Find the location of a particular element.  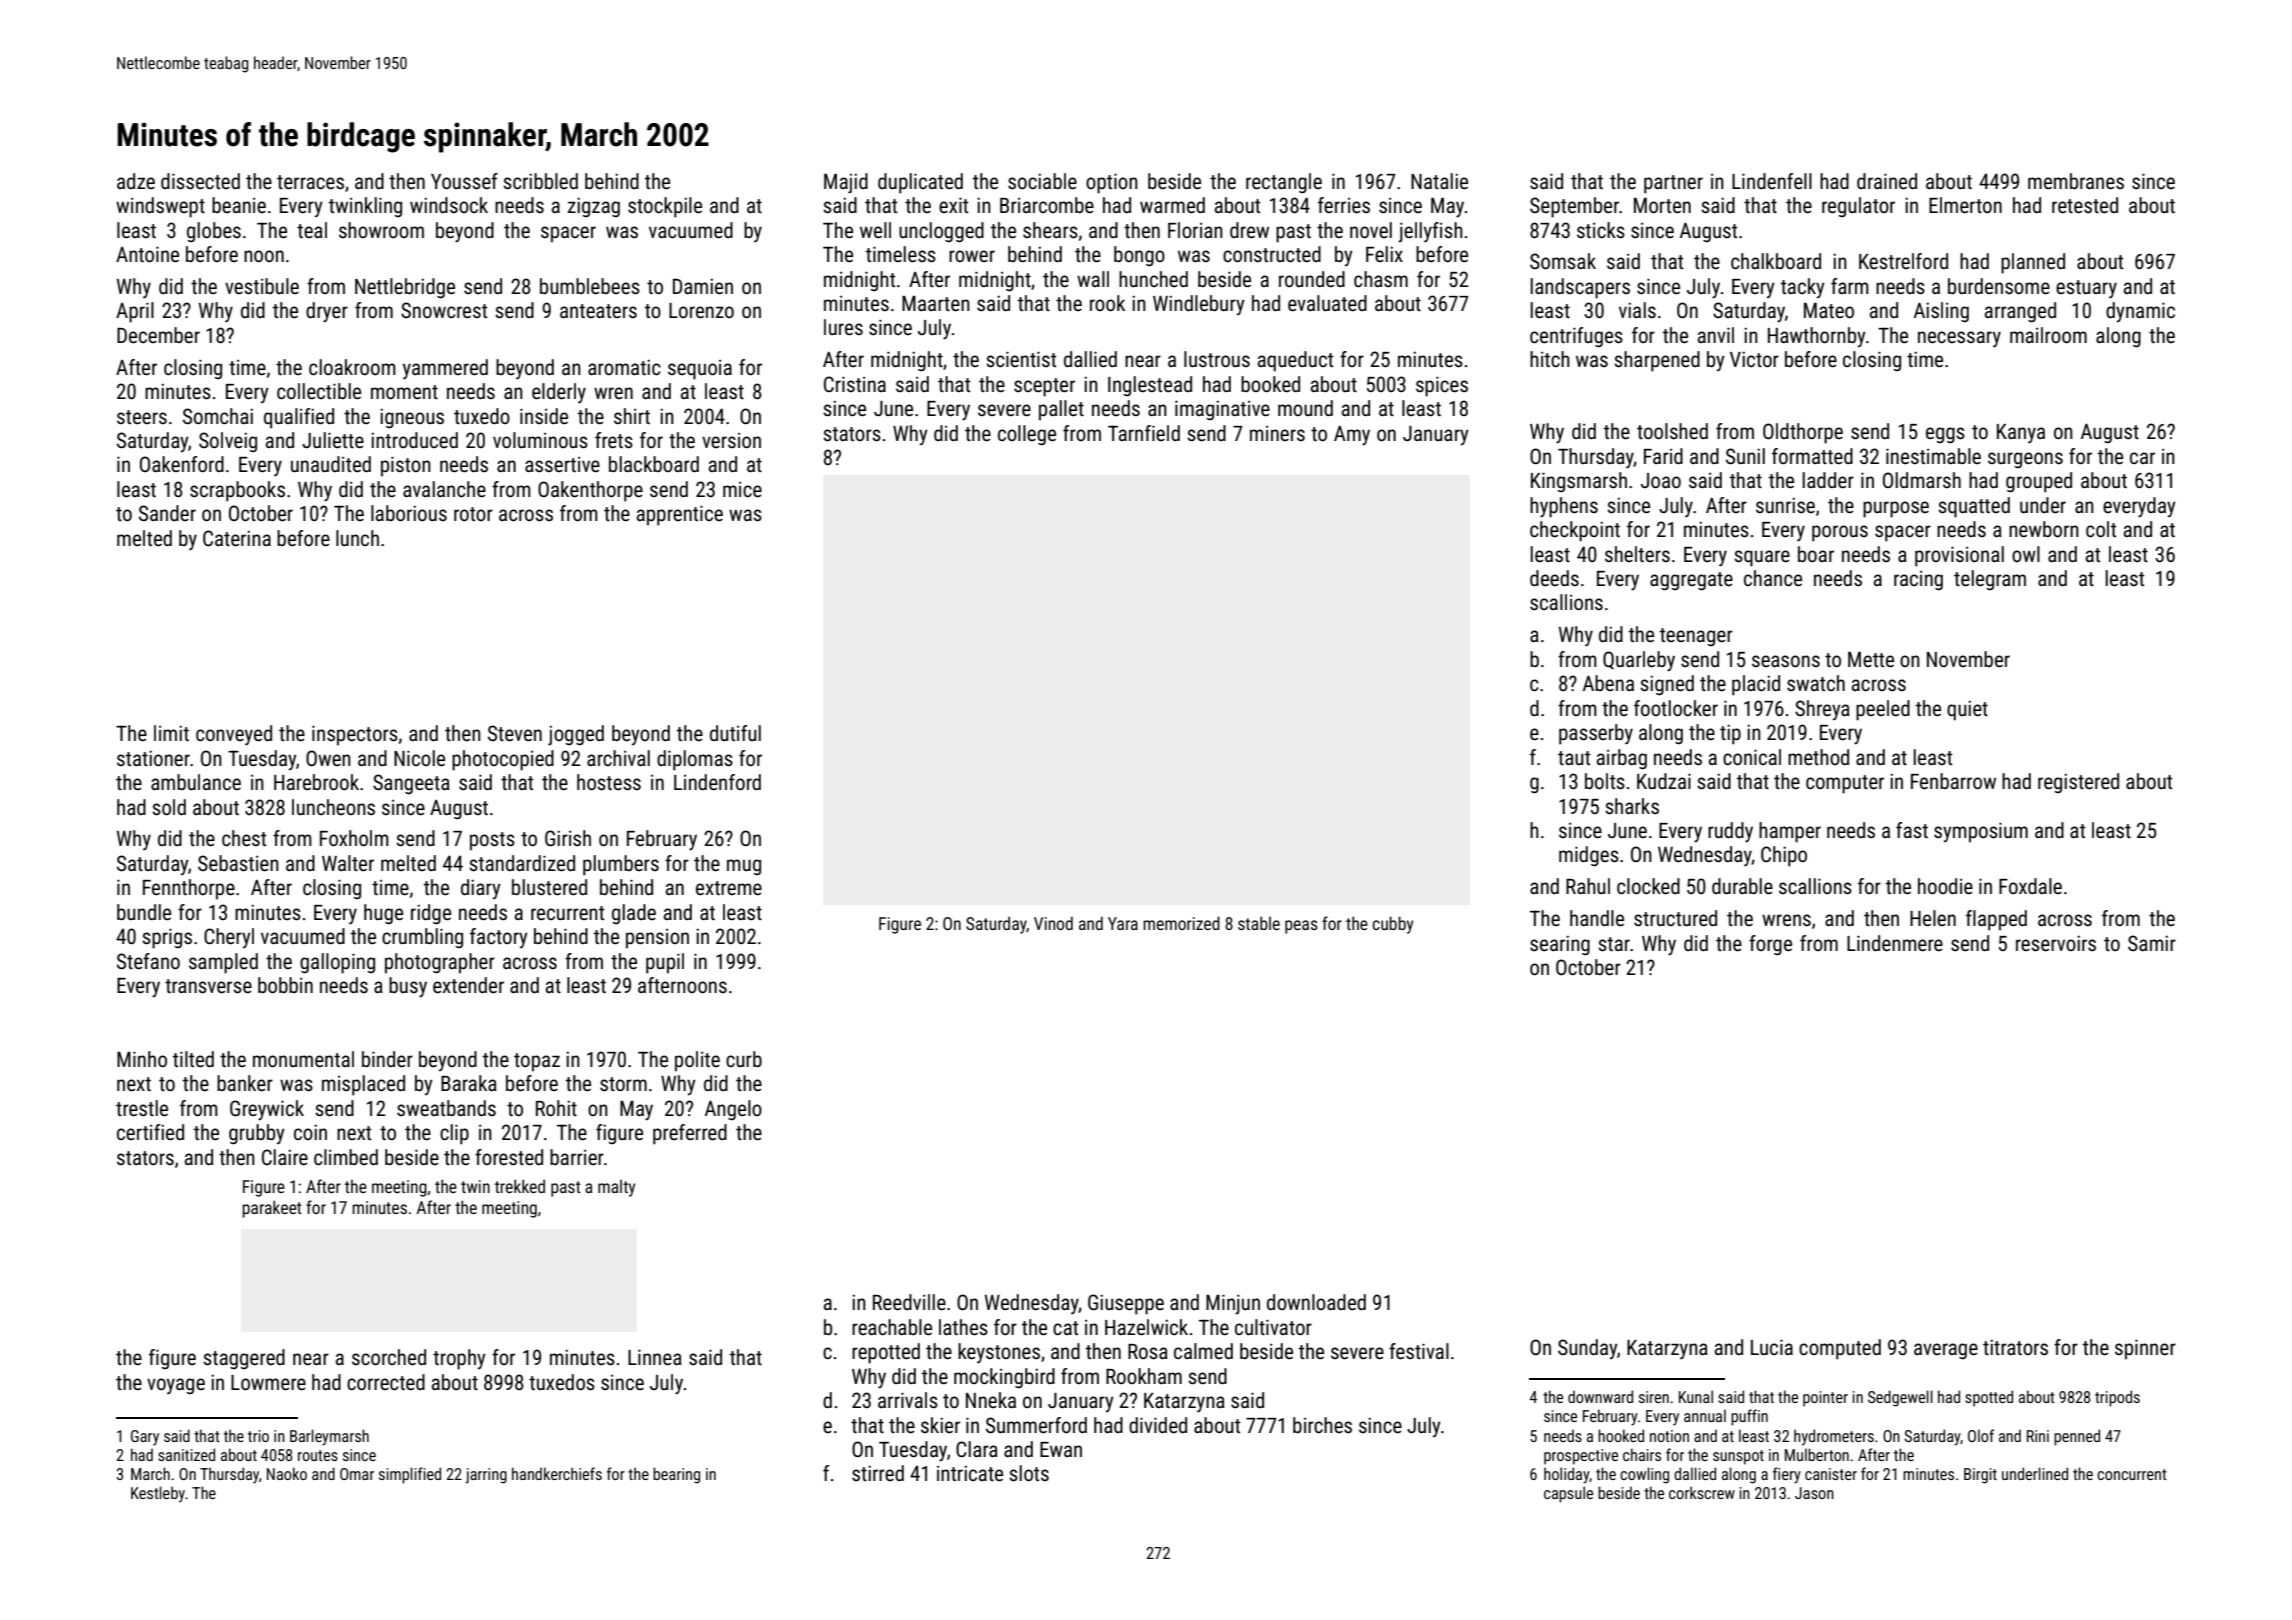

shelters is located at coordinates (1637, 554).
